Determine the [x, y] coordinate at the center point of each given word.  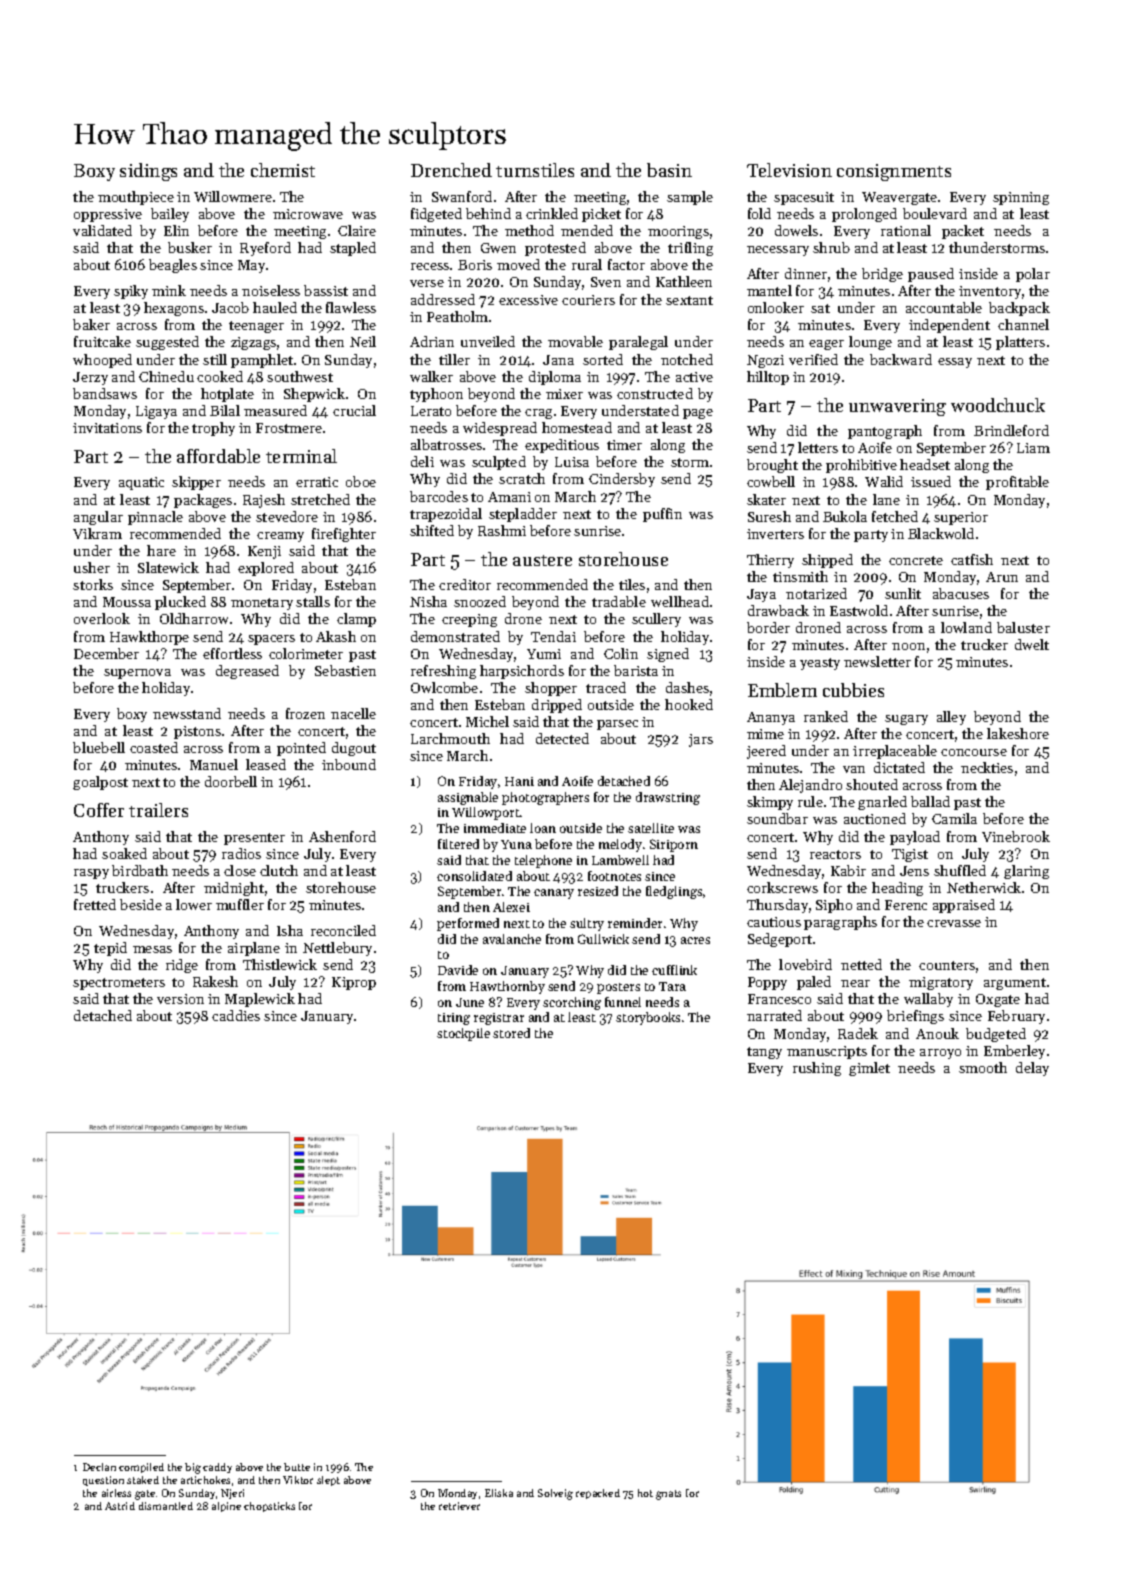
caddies [236, 1015]
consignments [894, 172]
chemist [283, 170]
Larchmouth [450, 738]
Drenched [451, 170]
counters [947, 965]
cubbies [853, 690]
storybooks [648, 1018]
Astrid [120, 1506]
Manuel [214, 764]
